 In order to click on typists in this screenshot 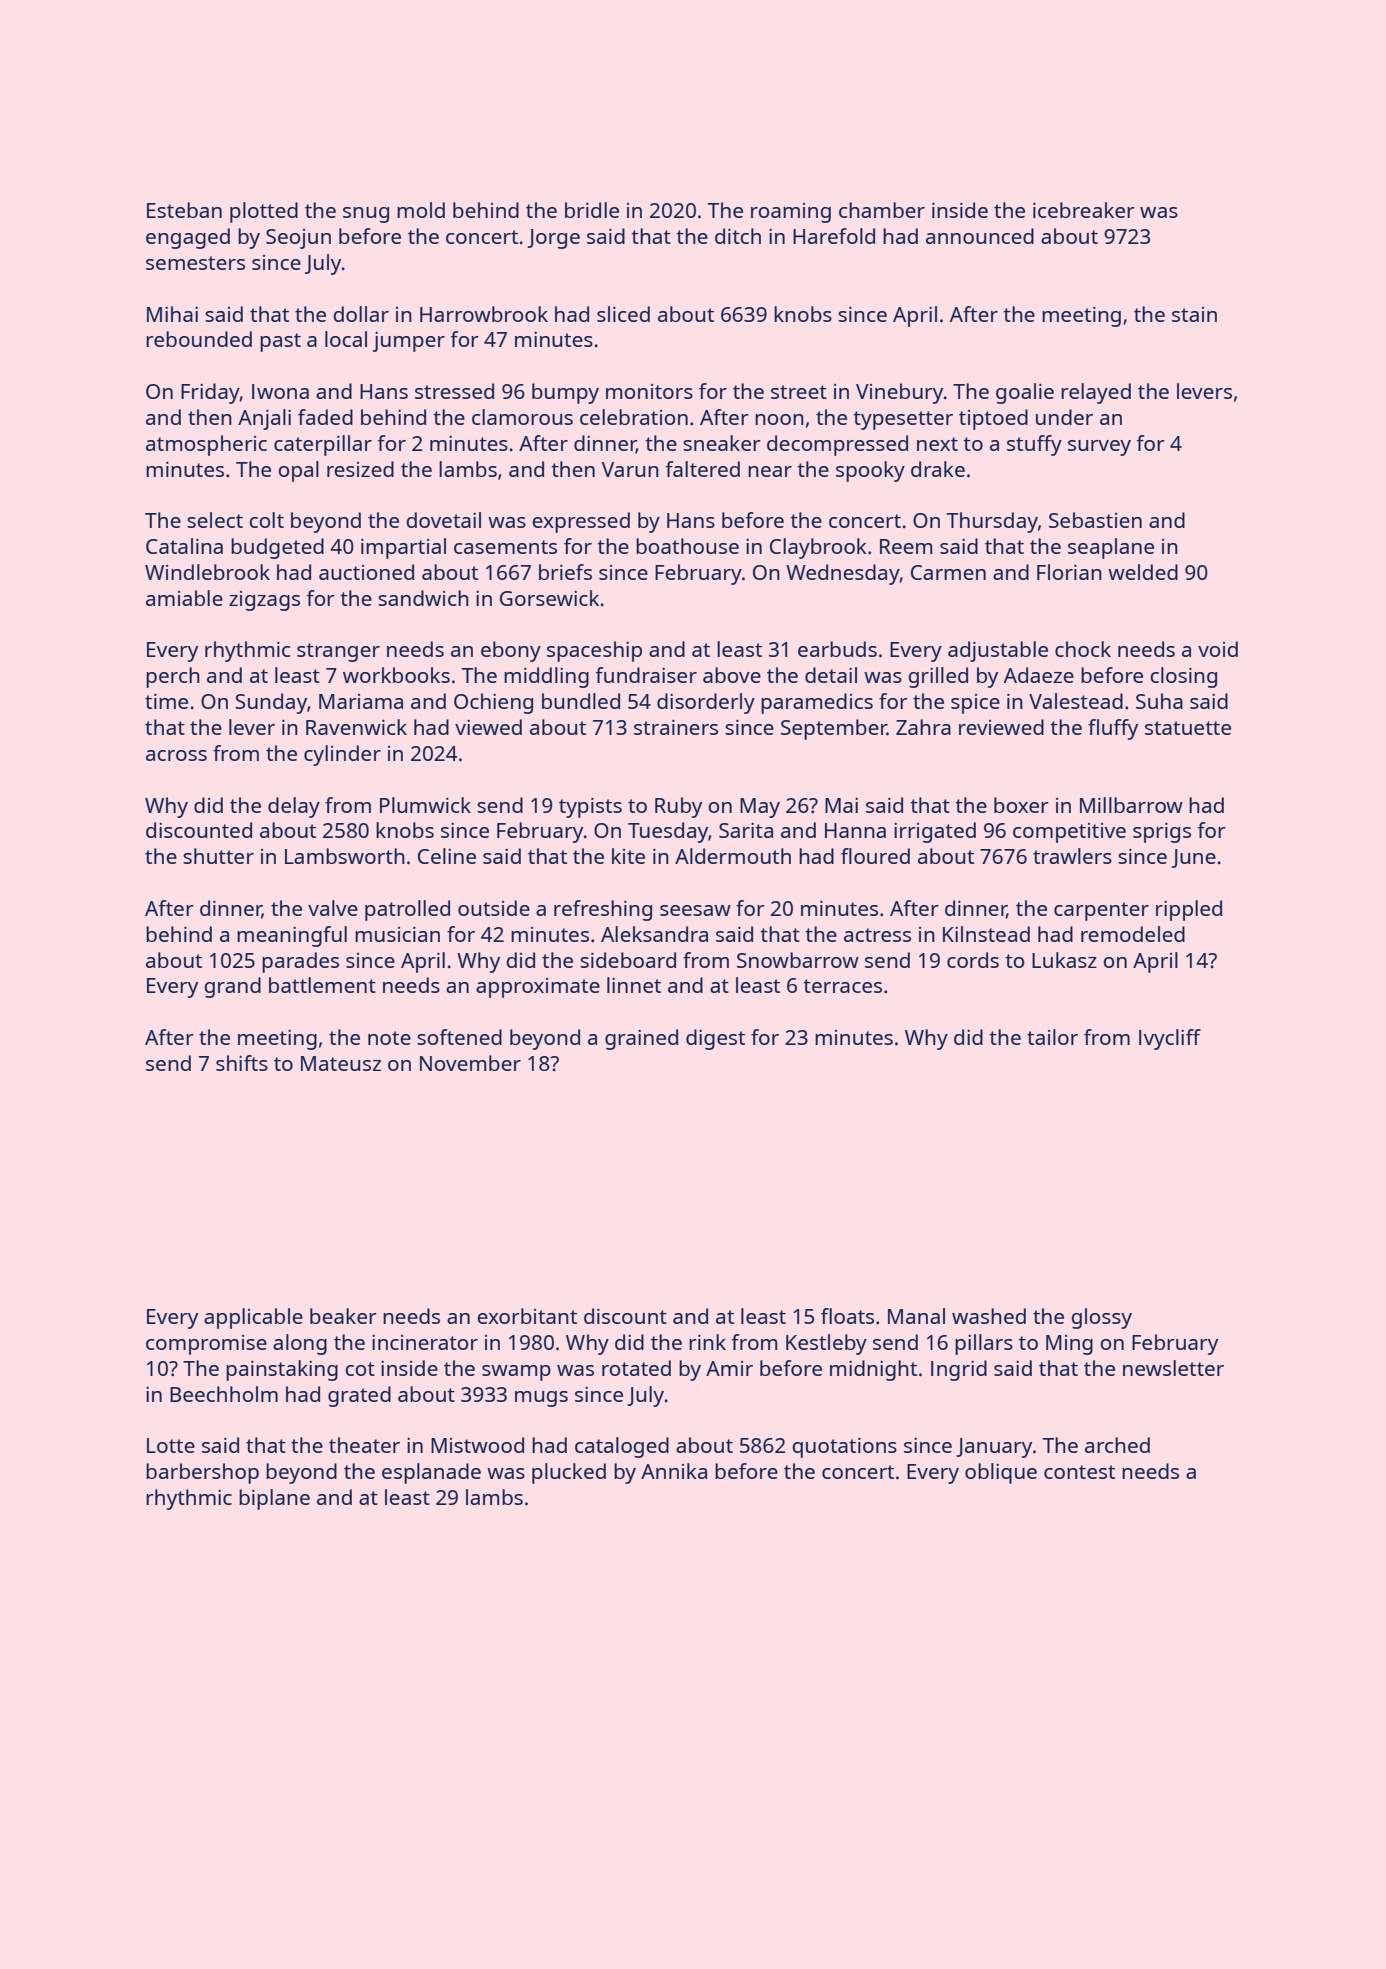, I will do `click(590, 808)`.
